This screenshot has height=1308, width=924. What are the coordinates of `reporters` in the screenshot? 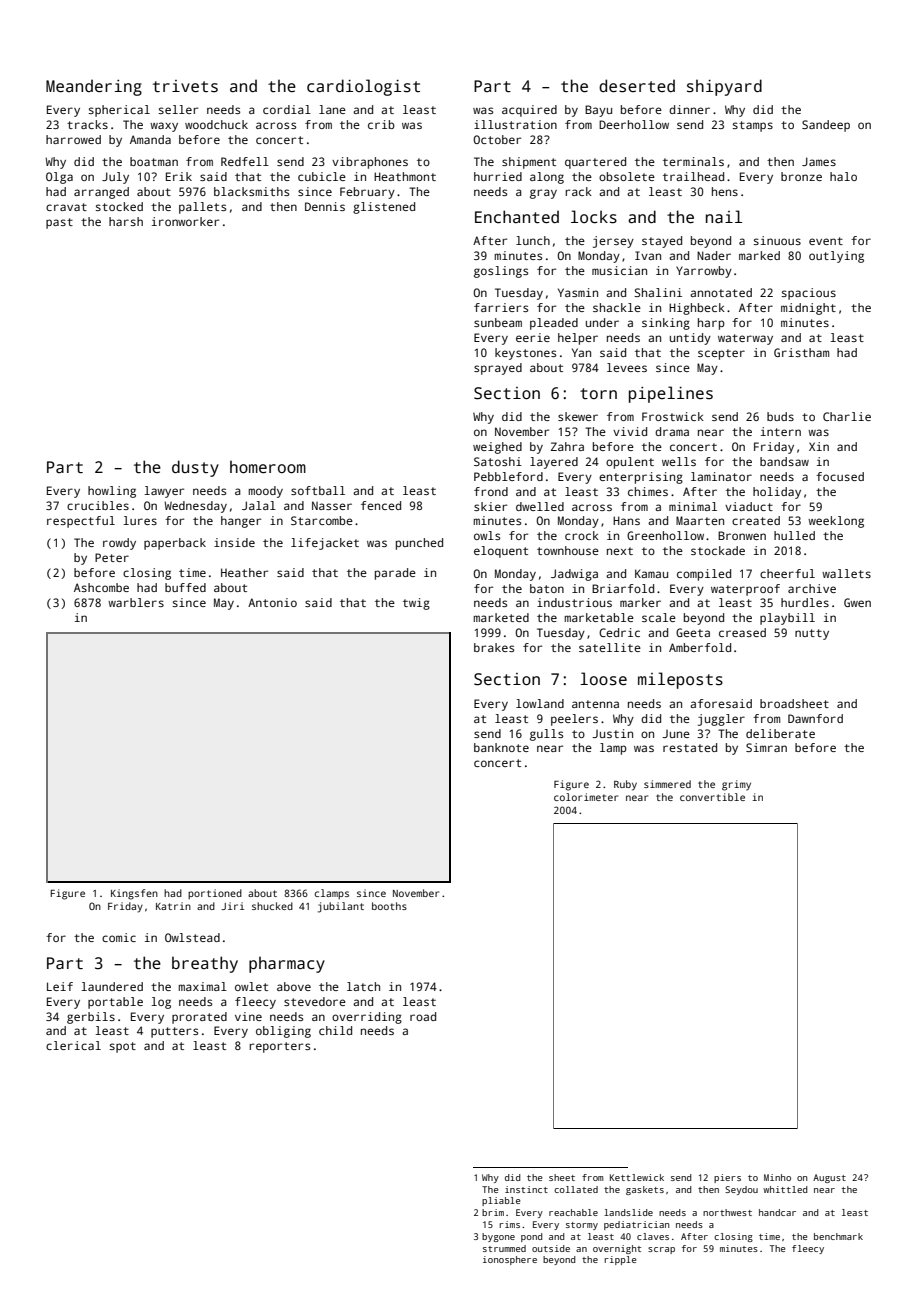 It's located at (279, 1047).
